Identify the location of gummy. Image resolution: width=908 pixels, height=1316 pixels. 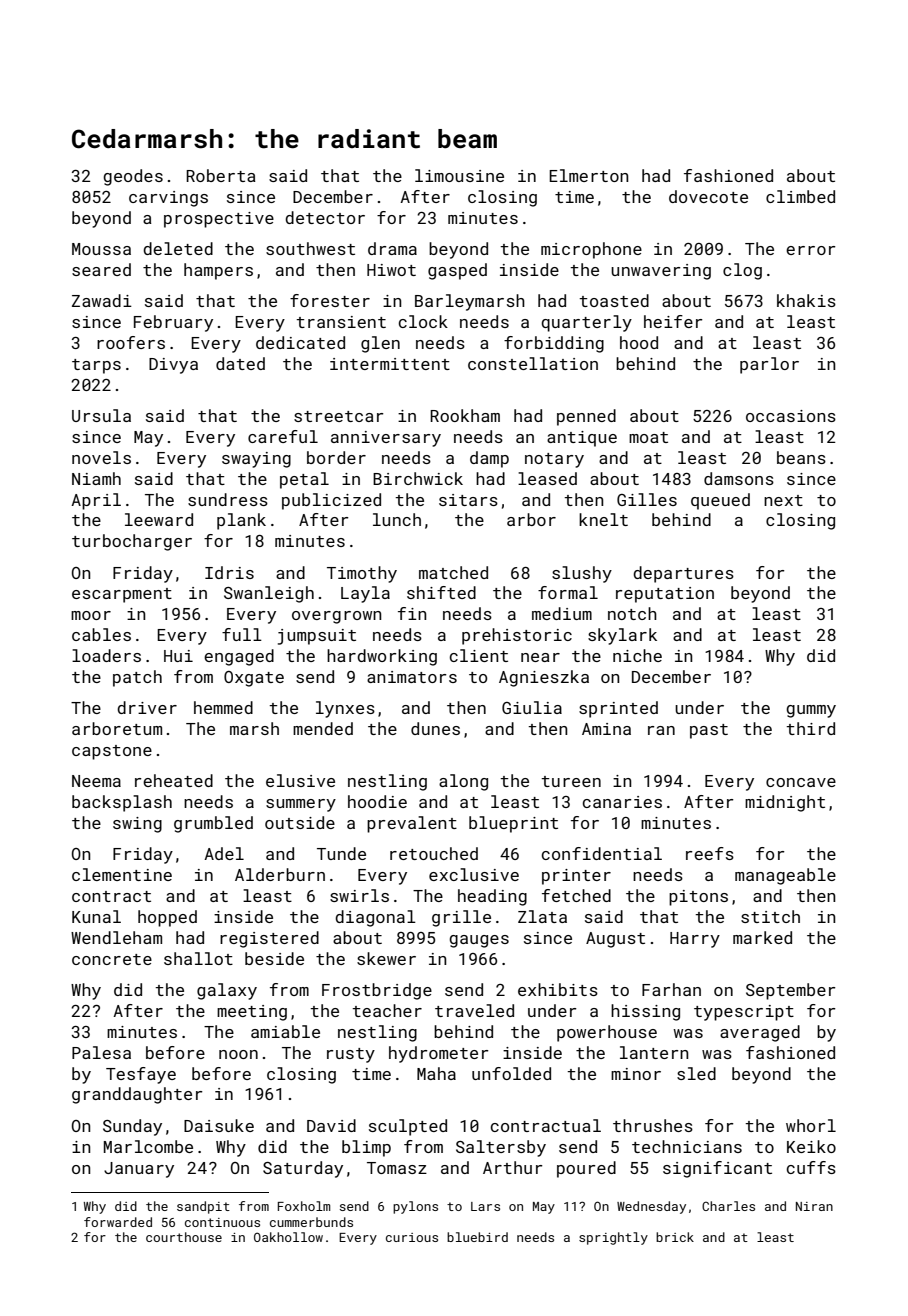
(811, 711).
